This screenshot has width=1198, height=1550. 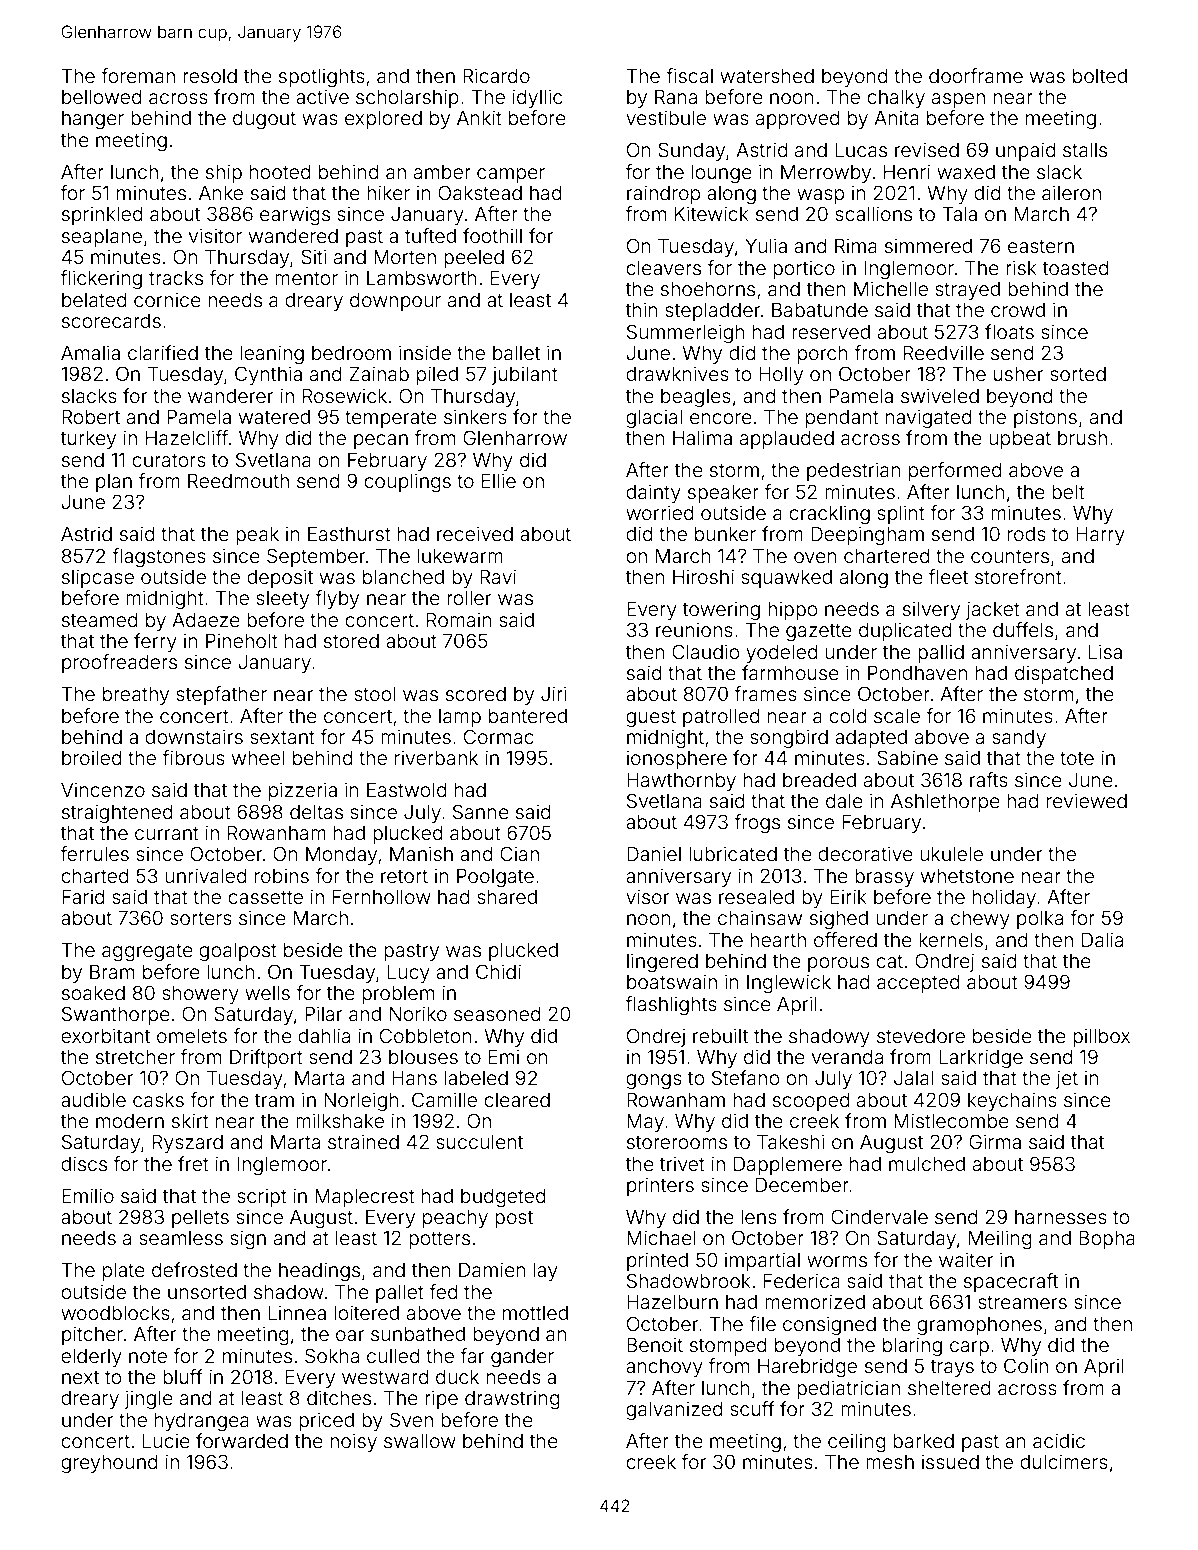 What do you see at coordinates (674, 1410) in the screenshot?
I see `galvanized` at bounding box center [674, 1410].
